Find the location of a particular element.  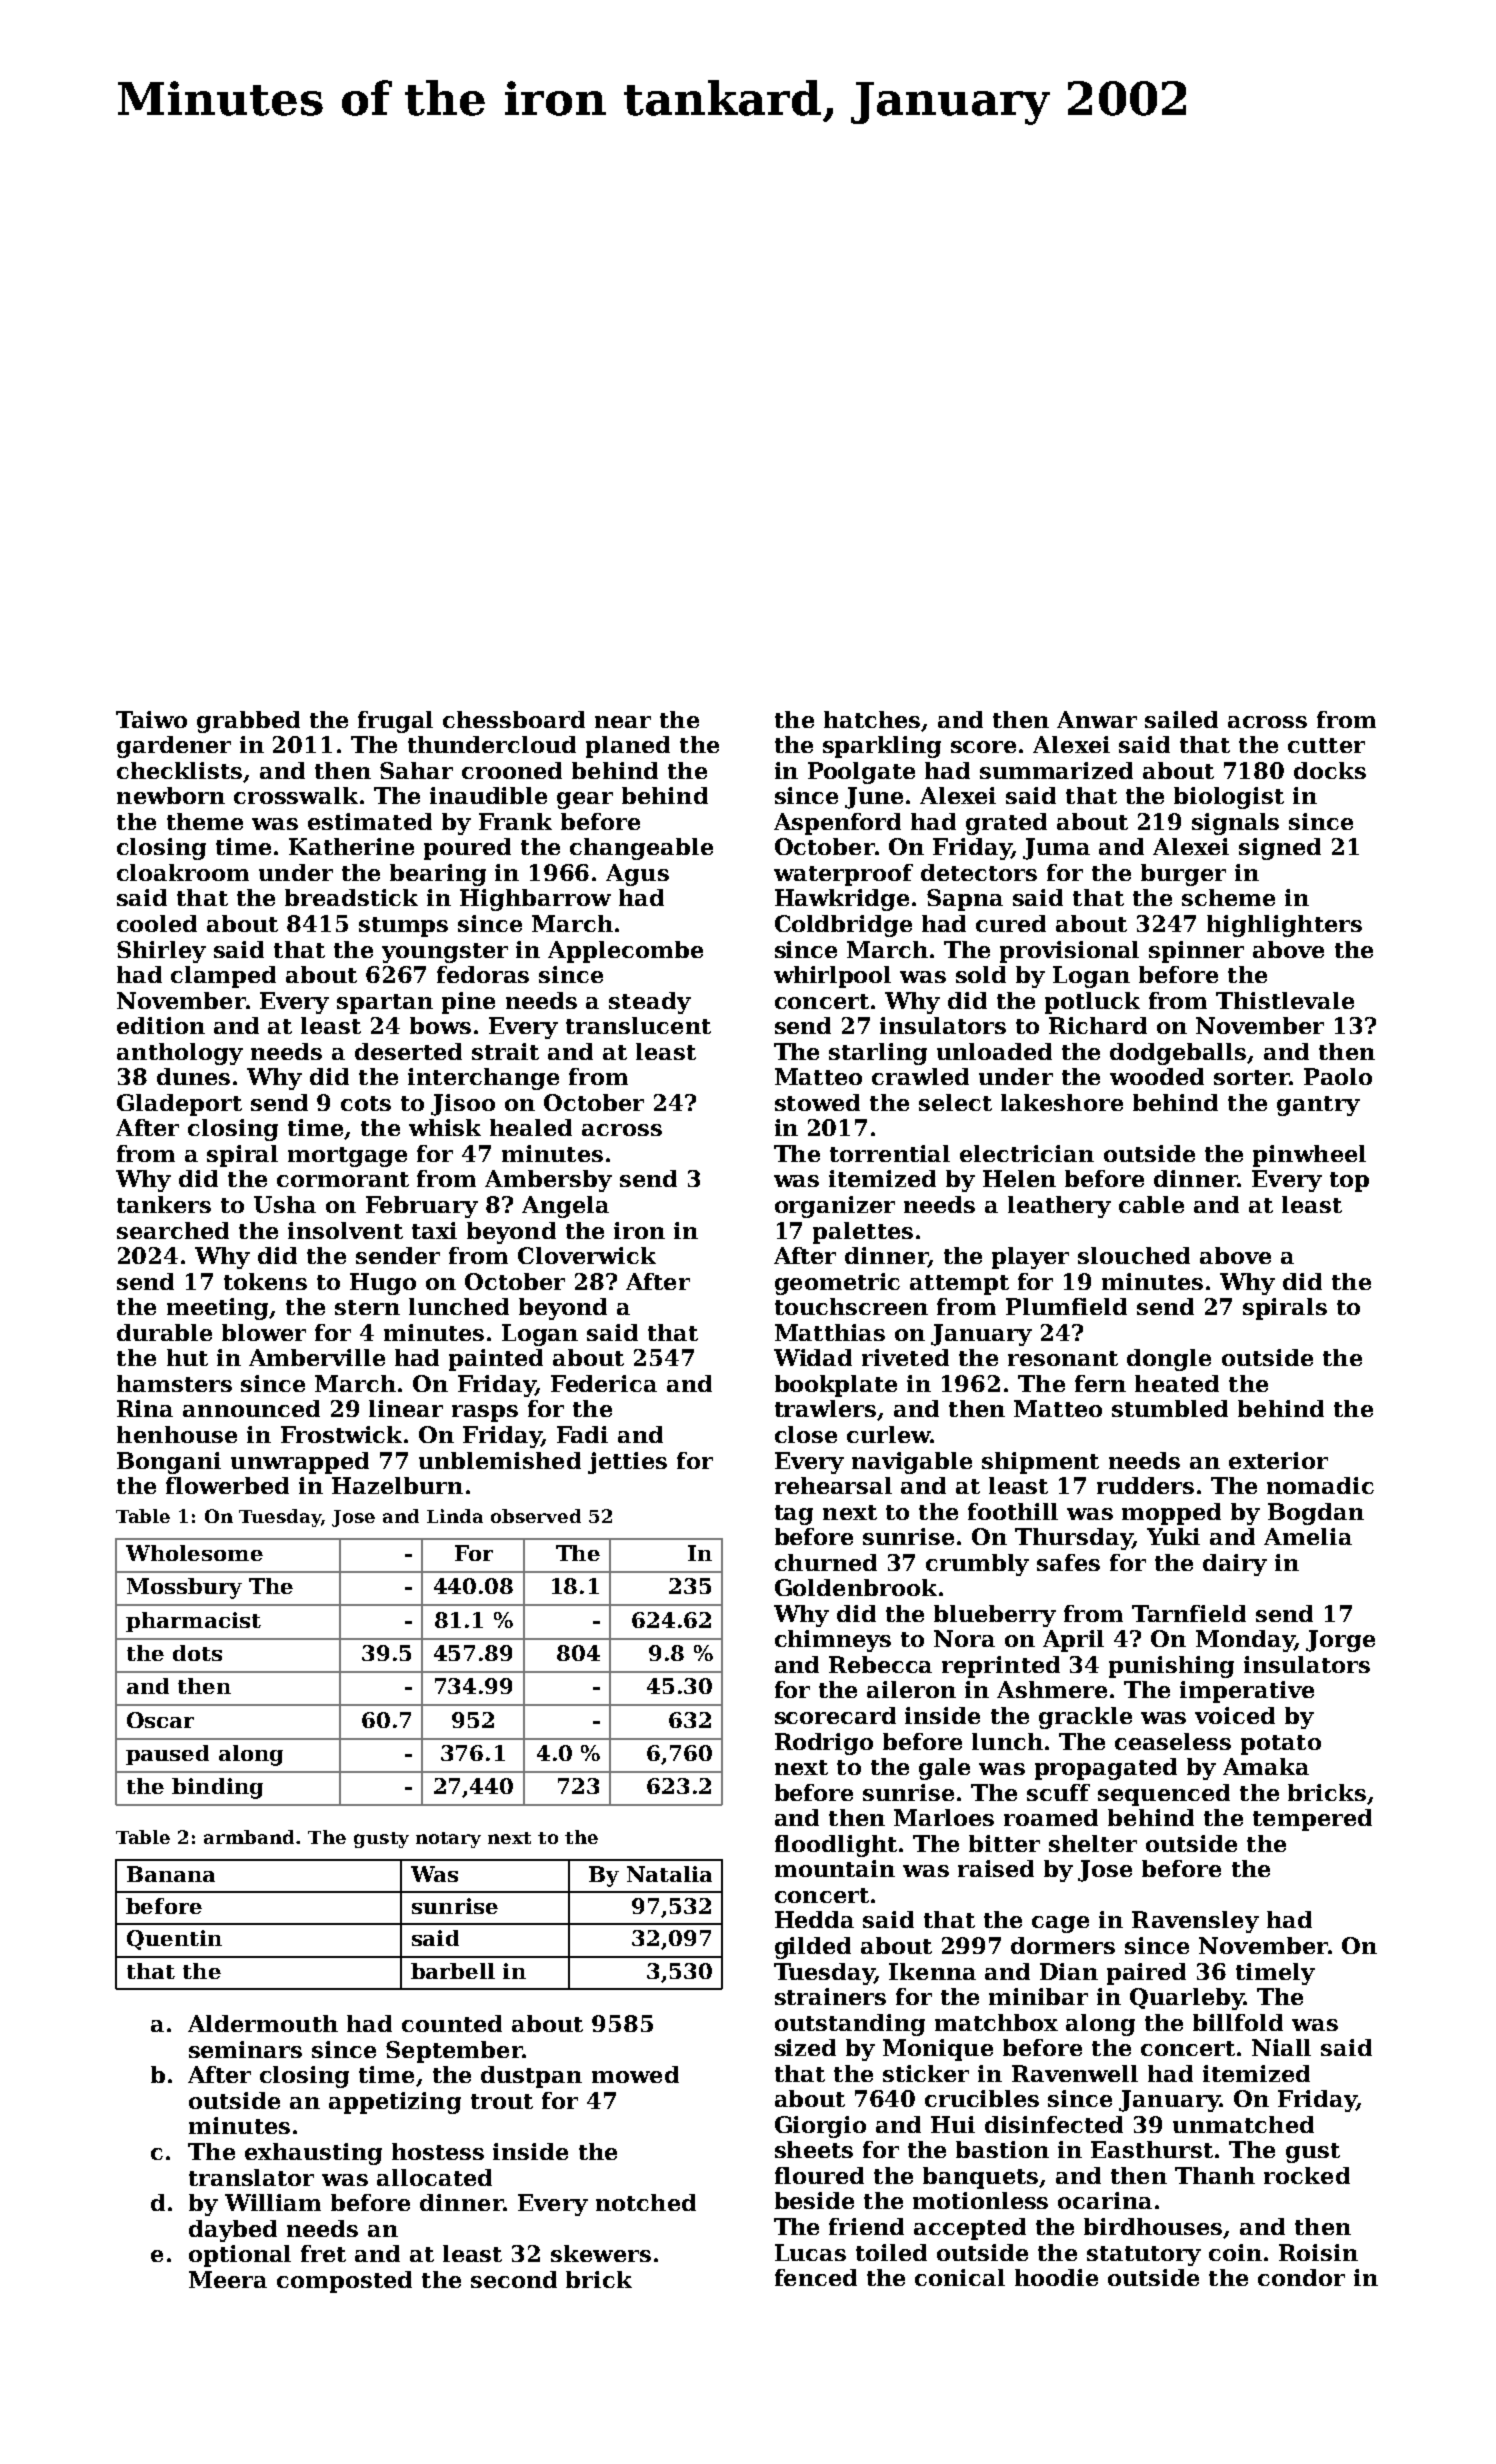

June is located at coordinates (874, 798).
